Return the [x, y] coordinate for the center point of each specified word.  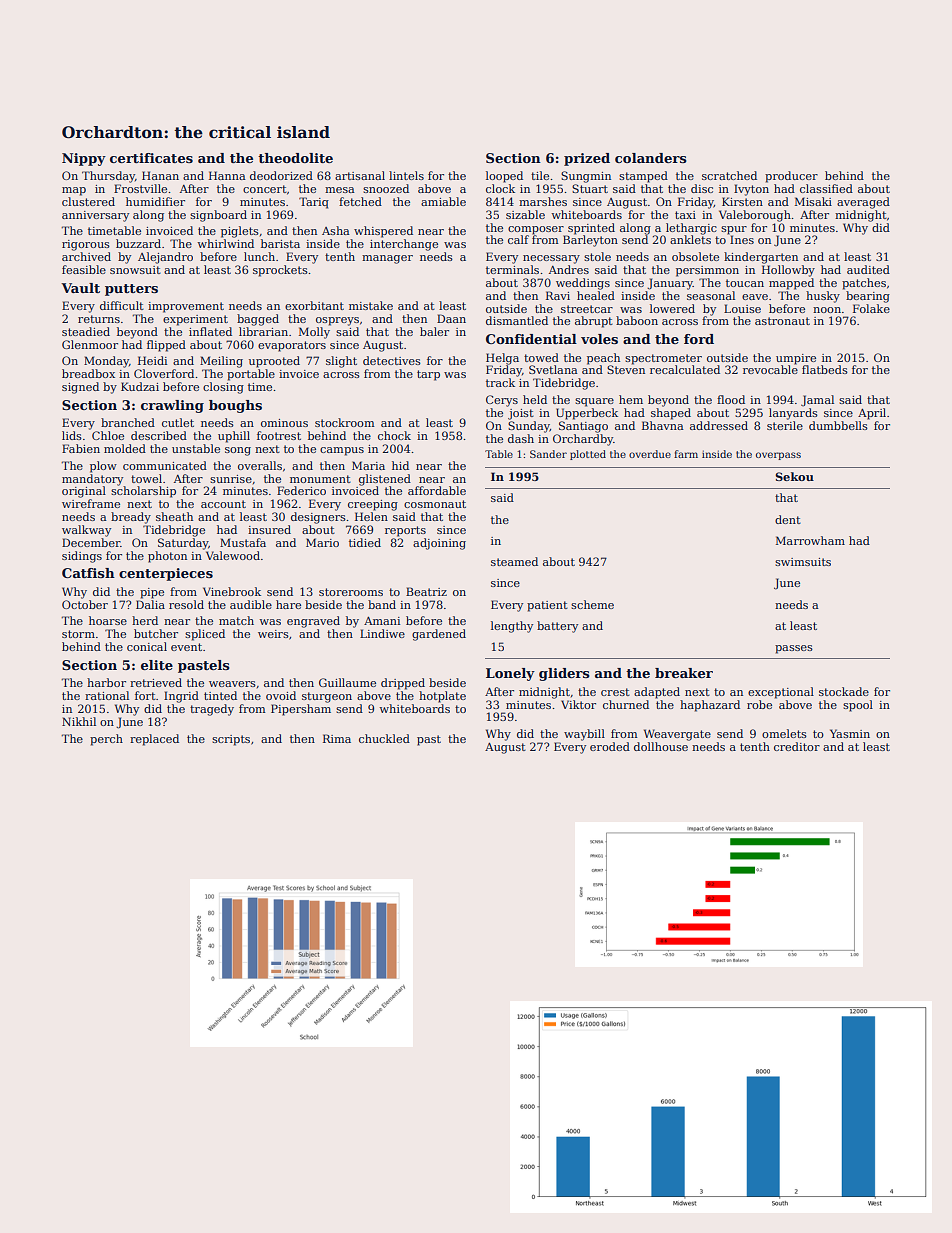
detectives [392, 360]
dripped [403, 684]
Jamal [817, 401]
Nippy [84, 159]
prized [587, 159]
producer [791, 177]
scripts [231, 740]
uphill [234, 437]
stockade [844, 691]
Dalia [150, 604]
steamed [514, 561]
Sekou [794, 476]
